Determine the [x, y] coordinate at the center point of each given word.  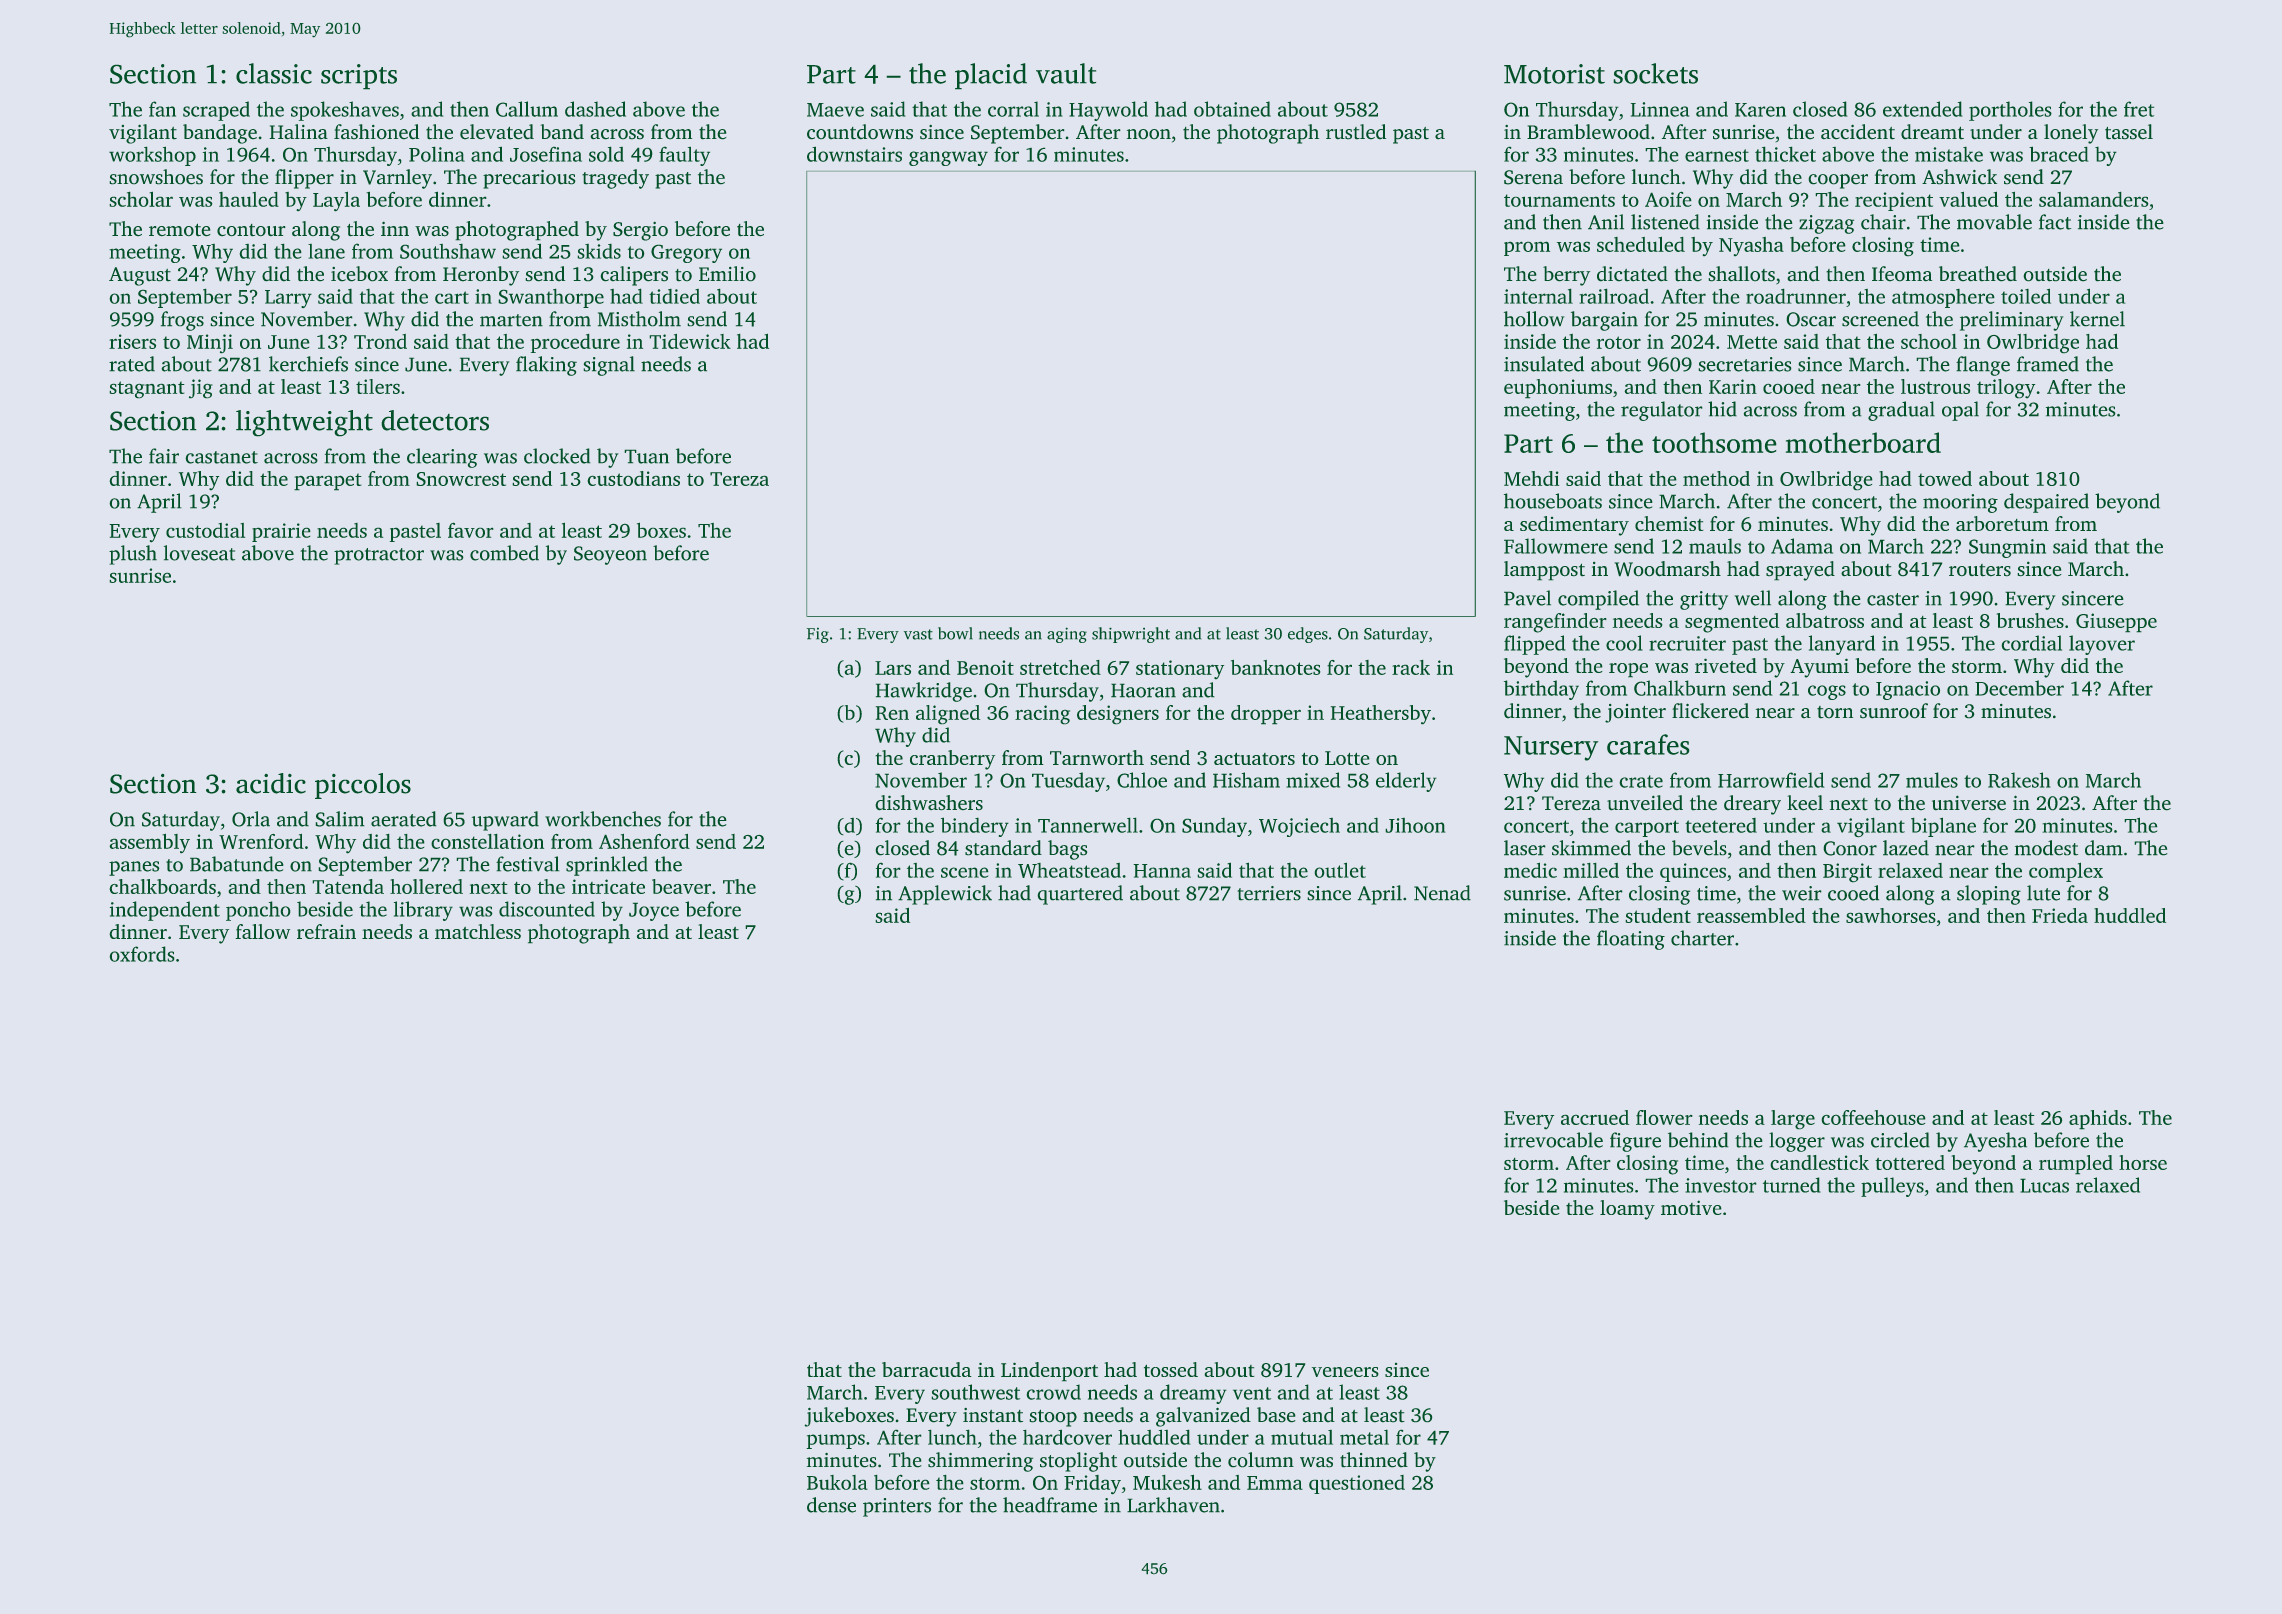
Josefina [546, 154]
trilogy [2006, 388]
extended [1922, 109]
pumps [836, 1441]
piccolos [363, 786]
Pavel [1527, 598]
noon [1149, 134]
